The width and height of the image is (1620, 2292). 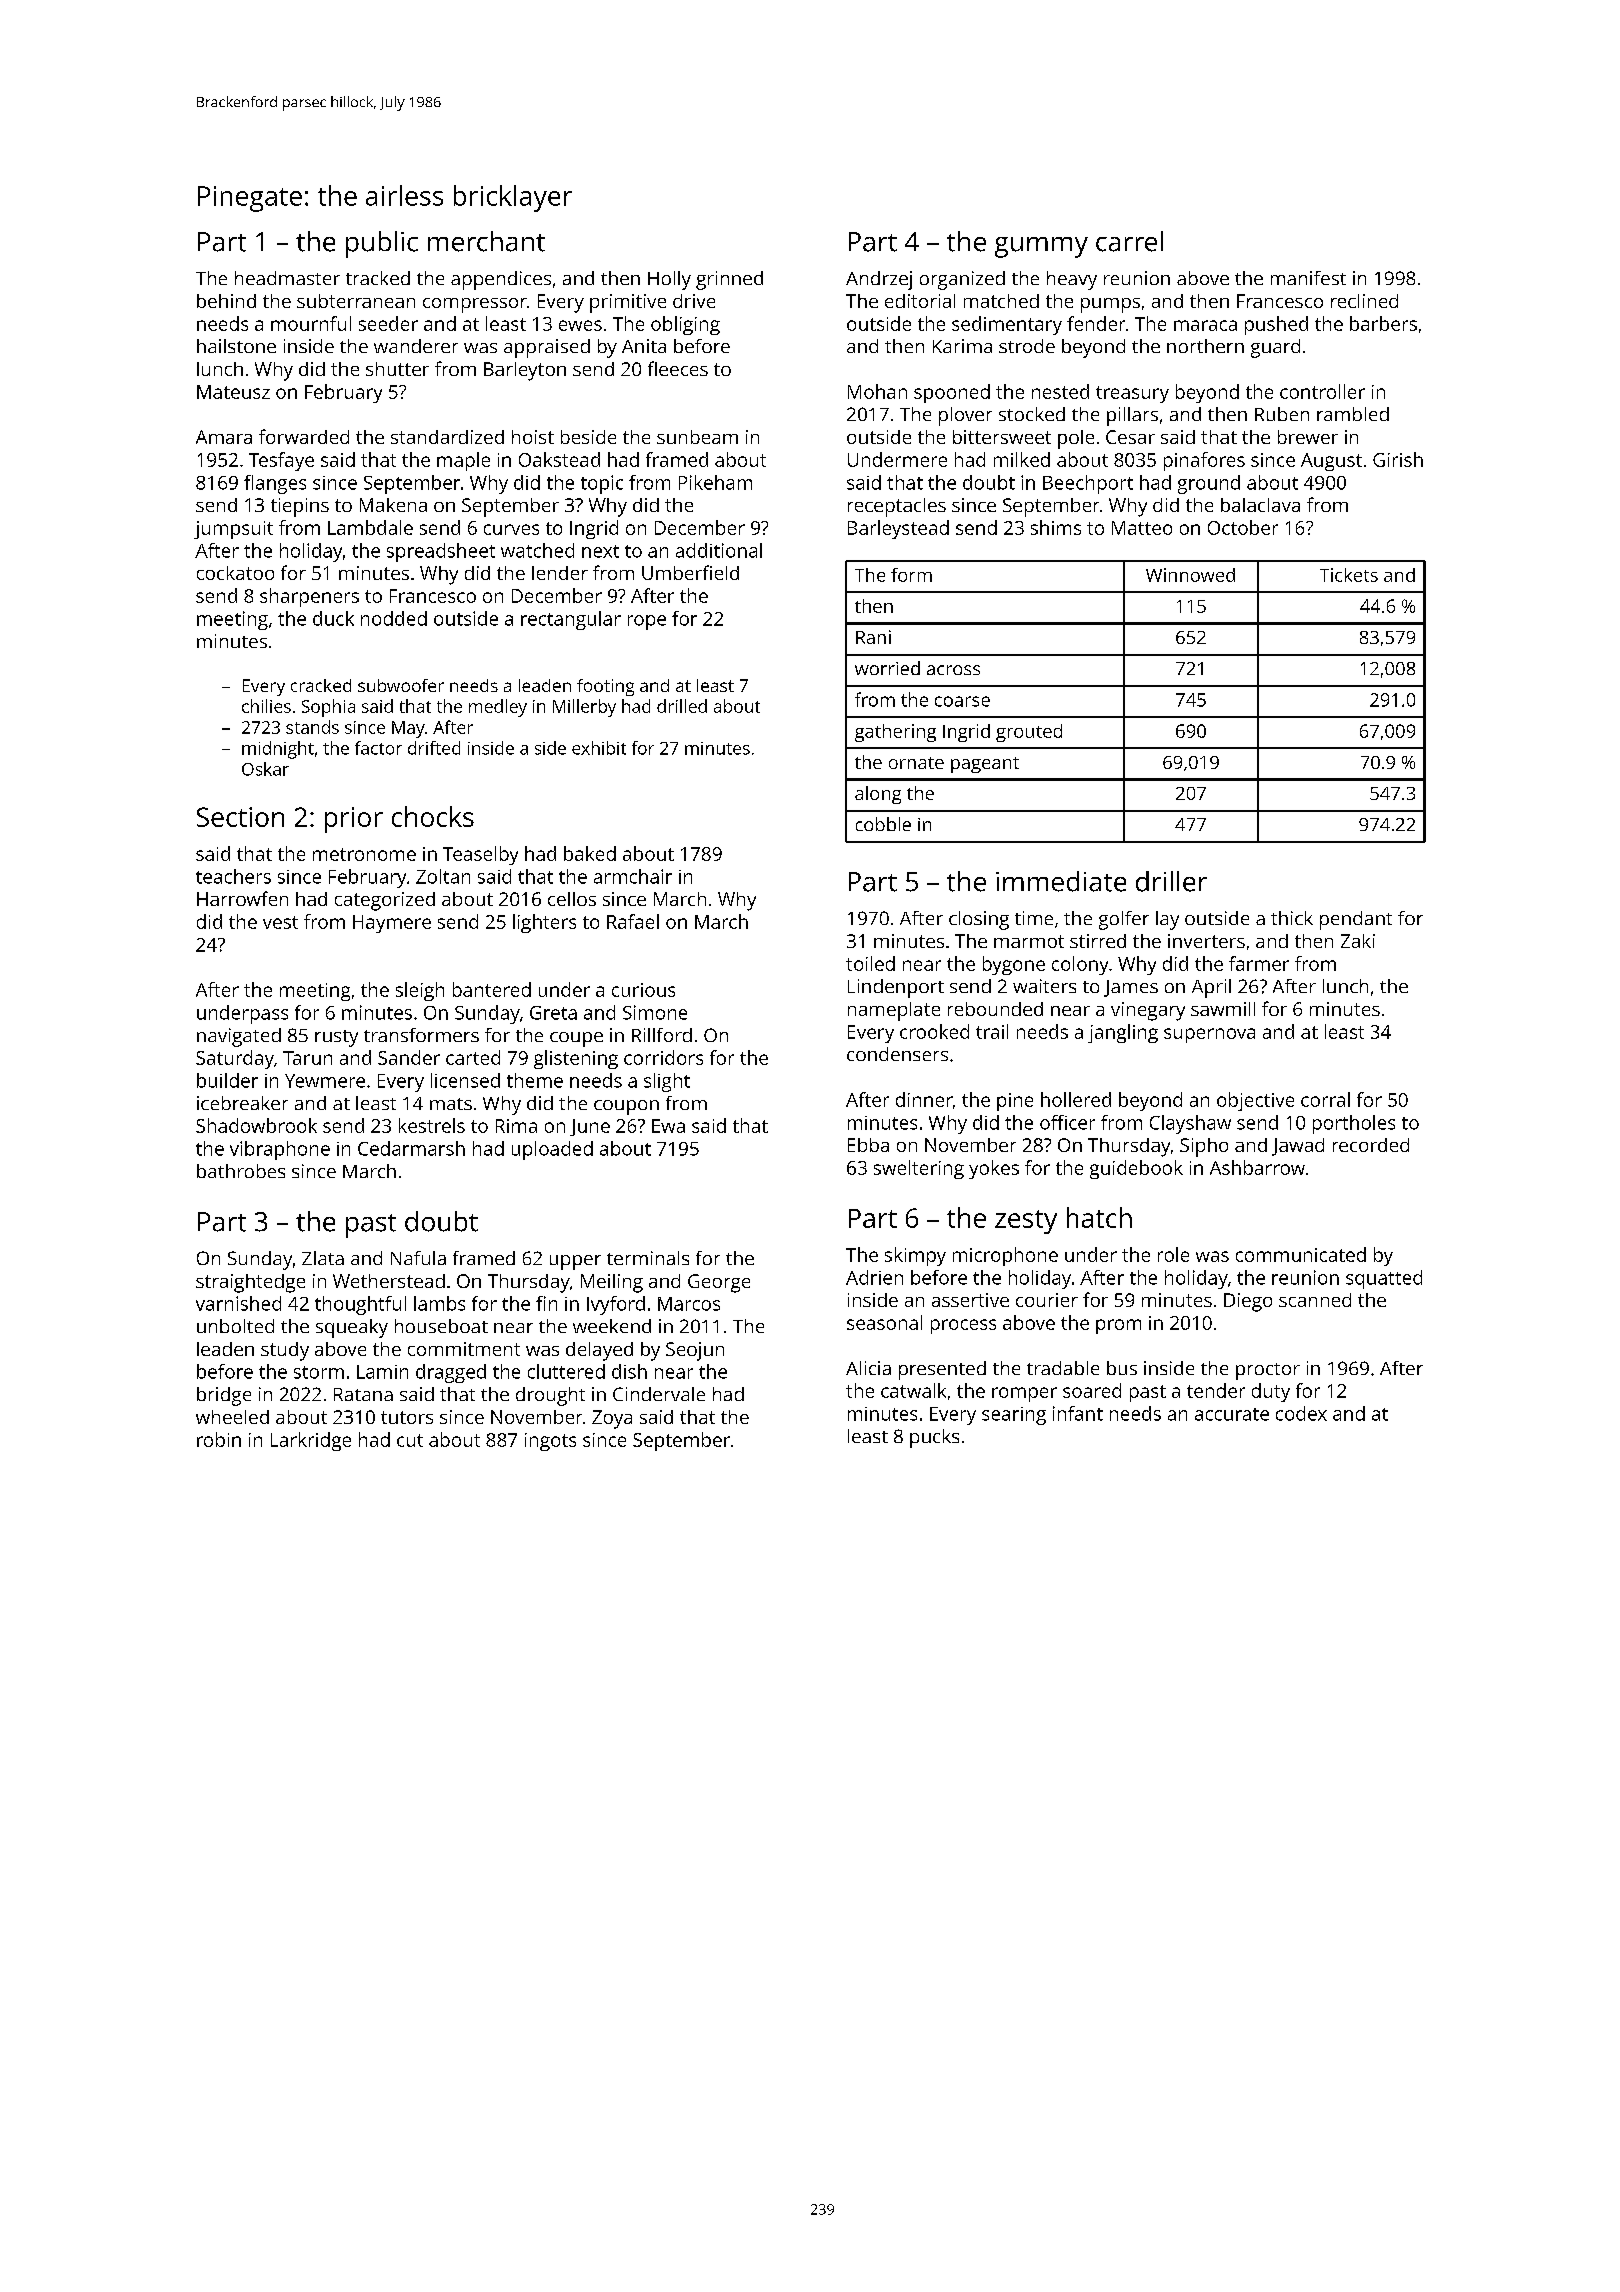 What do you see at coordinates (868, 1145) in the image?
I see `Ebba` at bounding box center [868, 1145].
